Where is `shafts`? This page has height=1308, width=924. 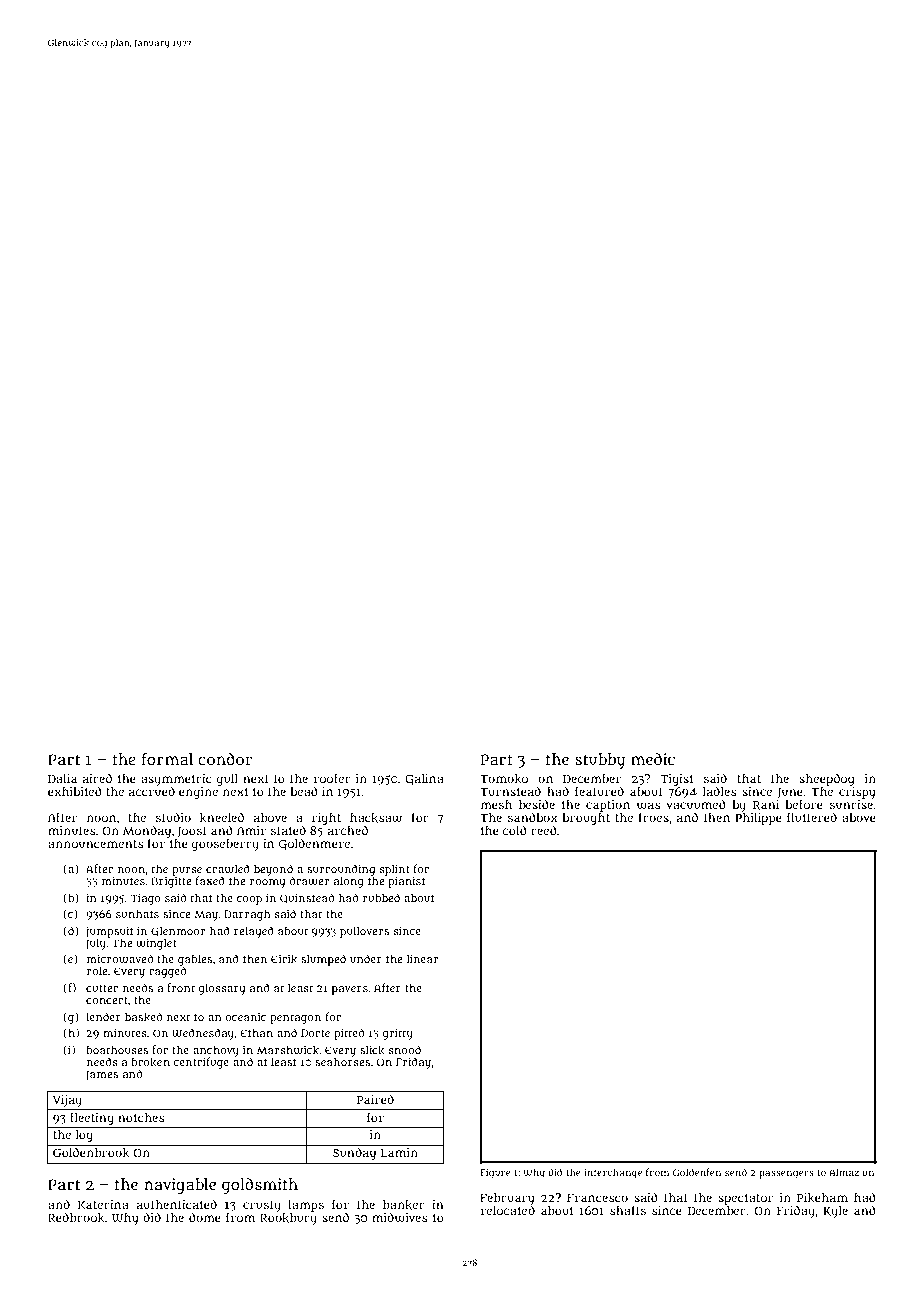
shafts is located at coordinates (628, 1210).
